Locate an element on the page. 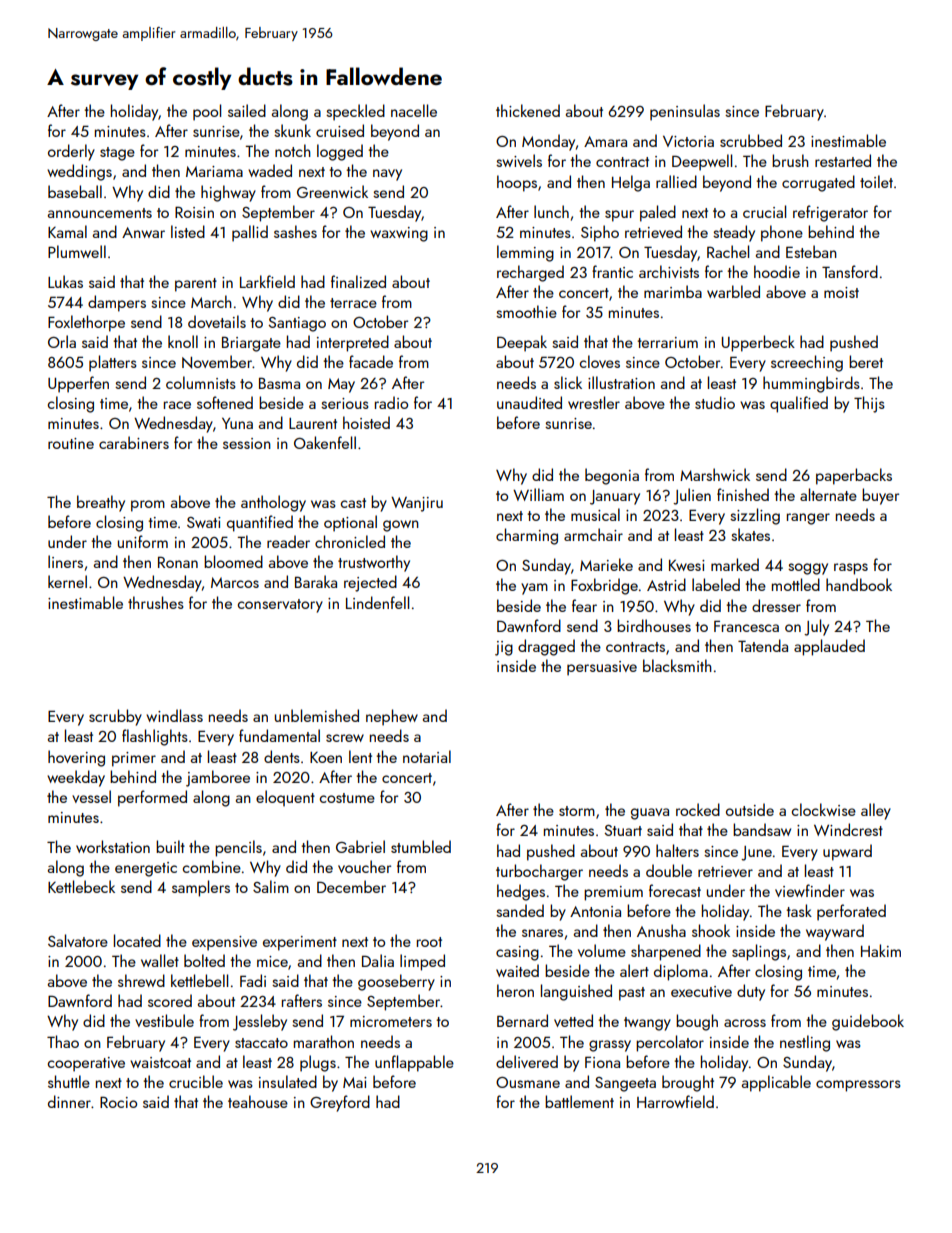  Helga is located at coordinates (631, 183).
